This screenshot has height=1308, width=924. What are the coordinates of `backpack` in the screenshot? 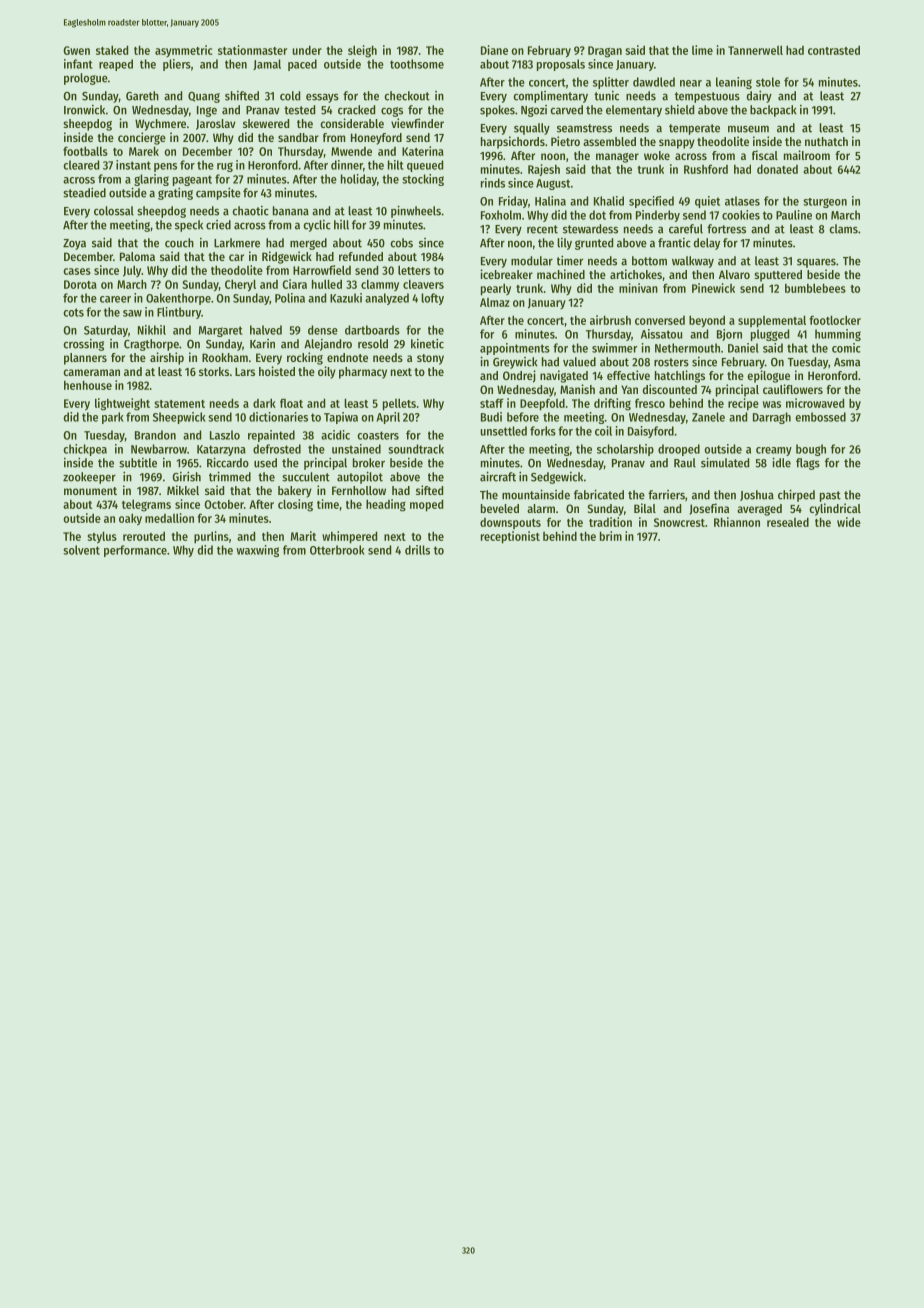 It's located at (773, 111).
